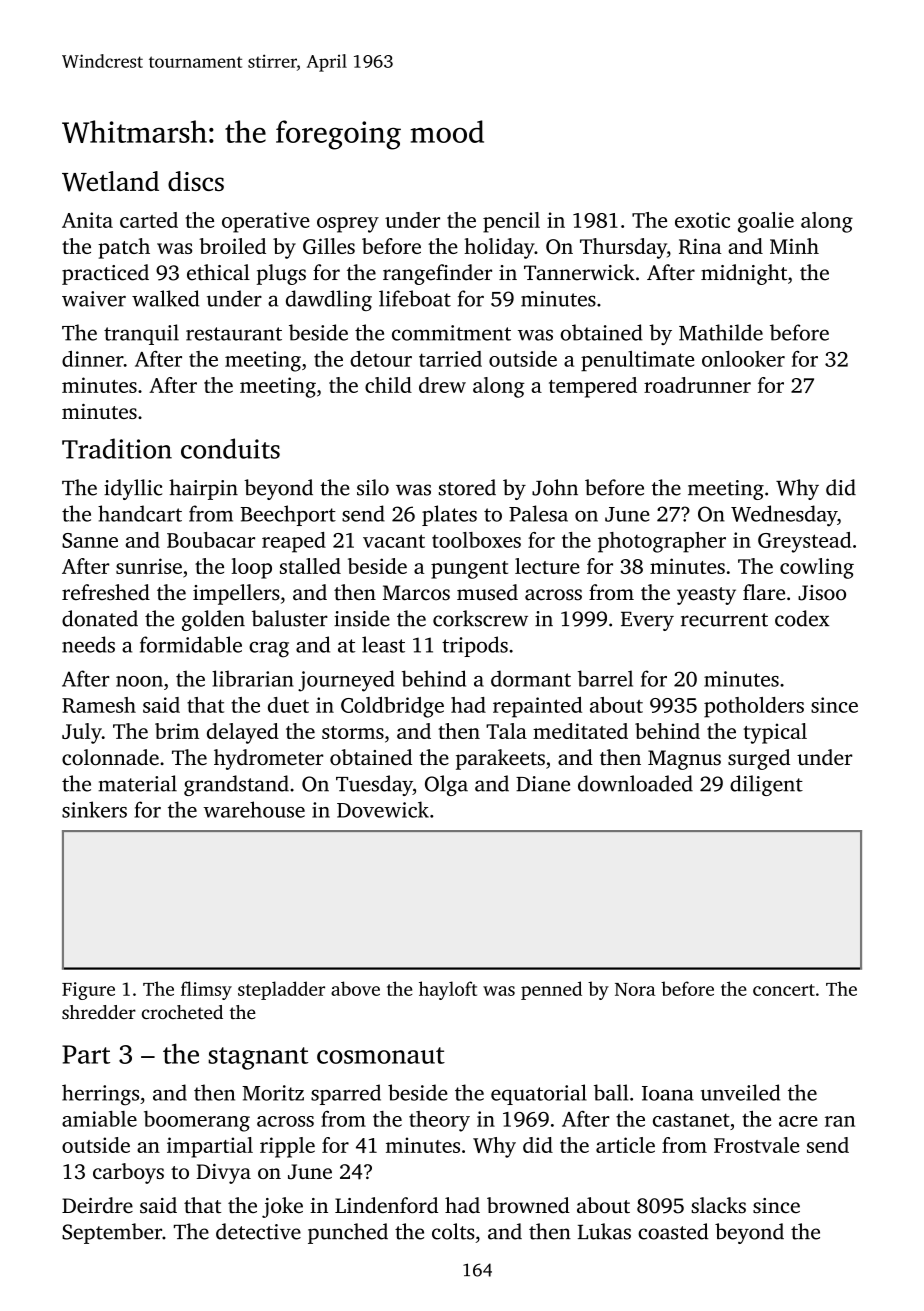 Image resolution: width=924 pixels, height=1311 pixels. What do you see at coordinates (236, 785) in the page?
I see `grandstand` at bounding box center [236, 785].
